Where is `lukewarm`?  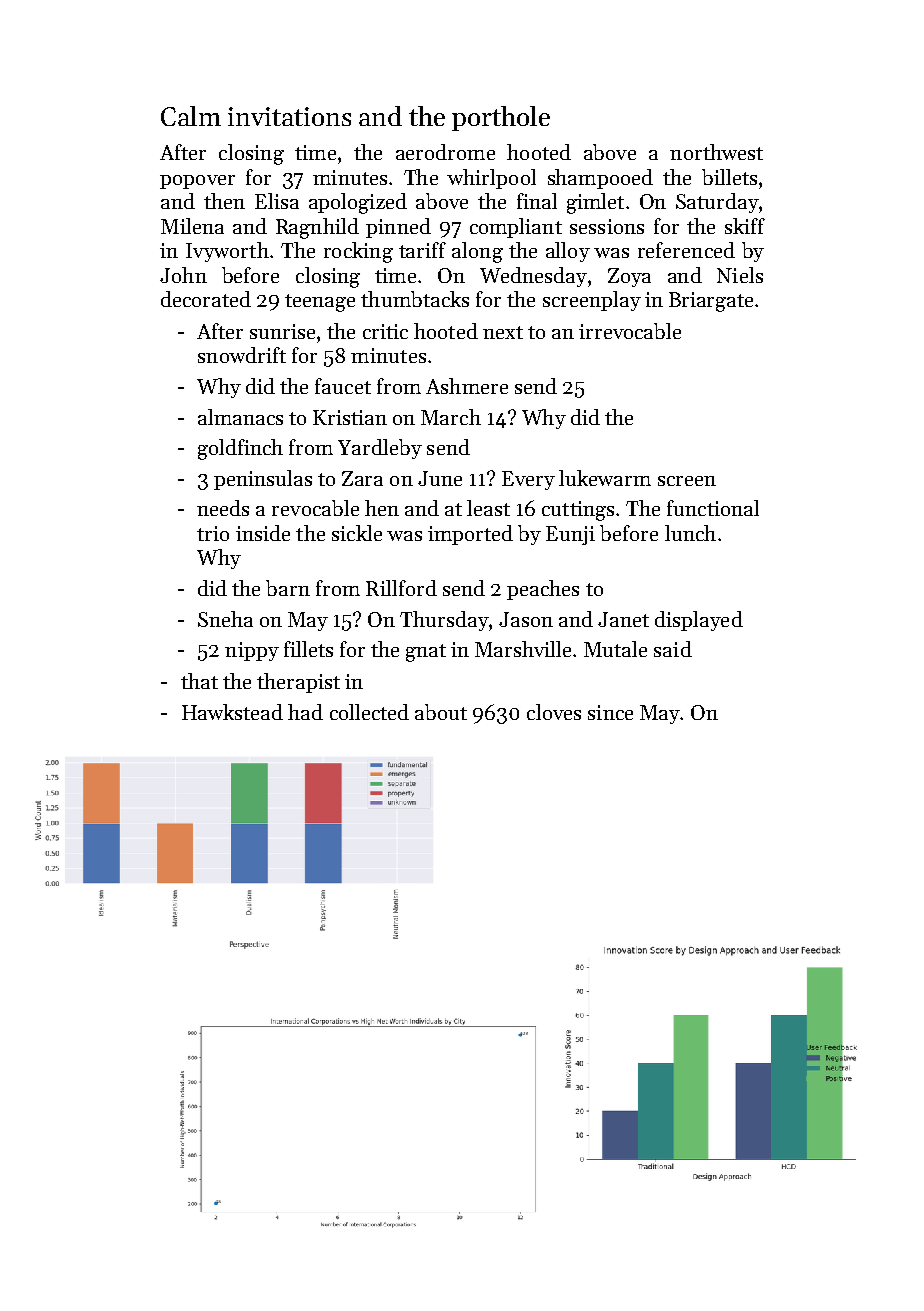 lukewarm is located at coordinates (605, 478).
